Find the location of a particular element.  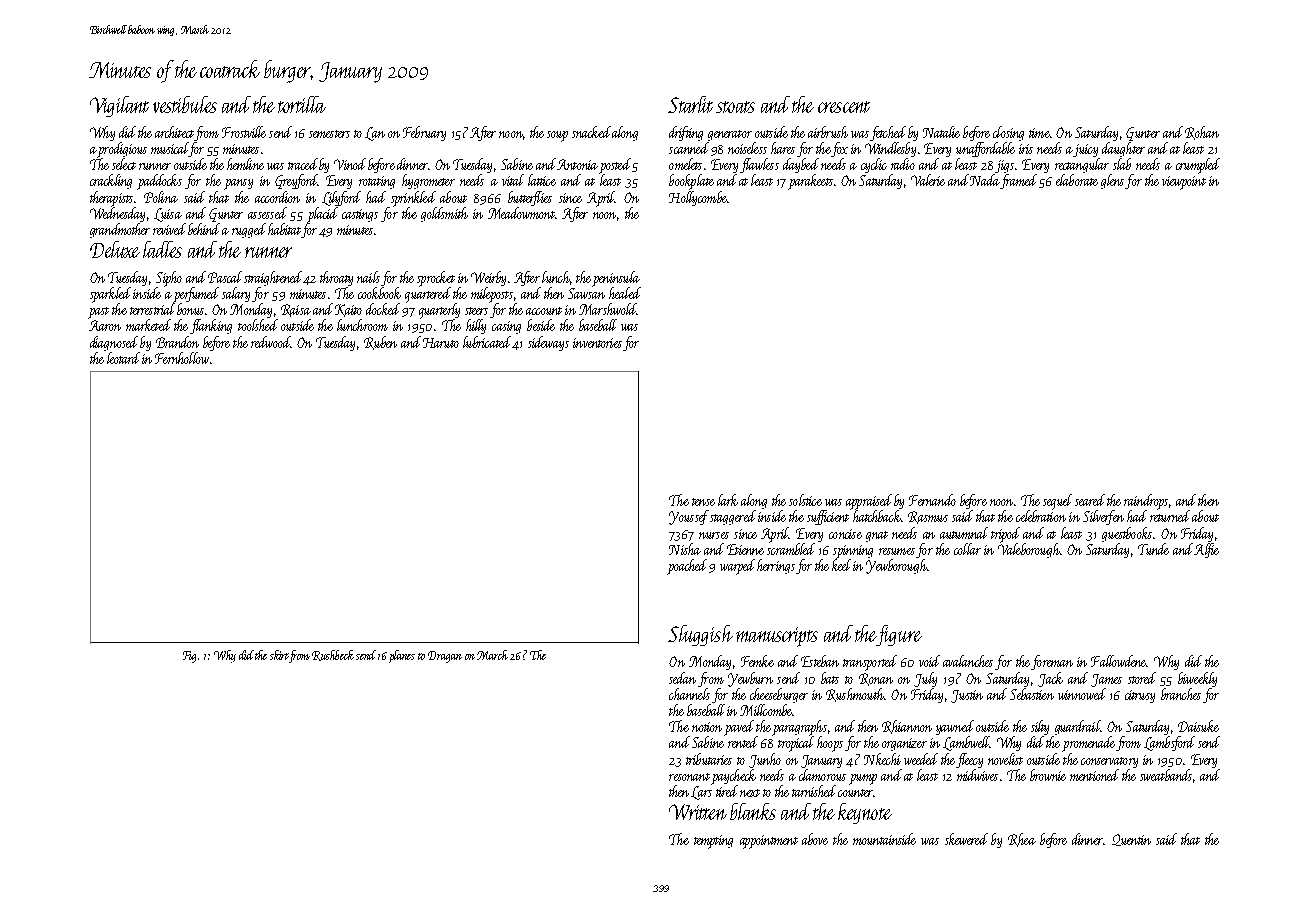

Fernando is located at coordinates (932, 500).
